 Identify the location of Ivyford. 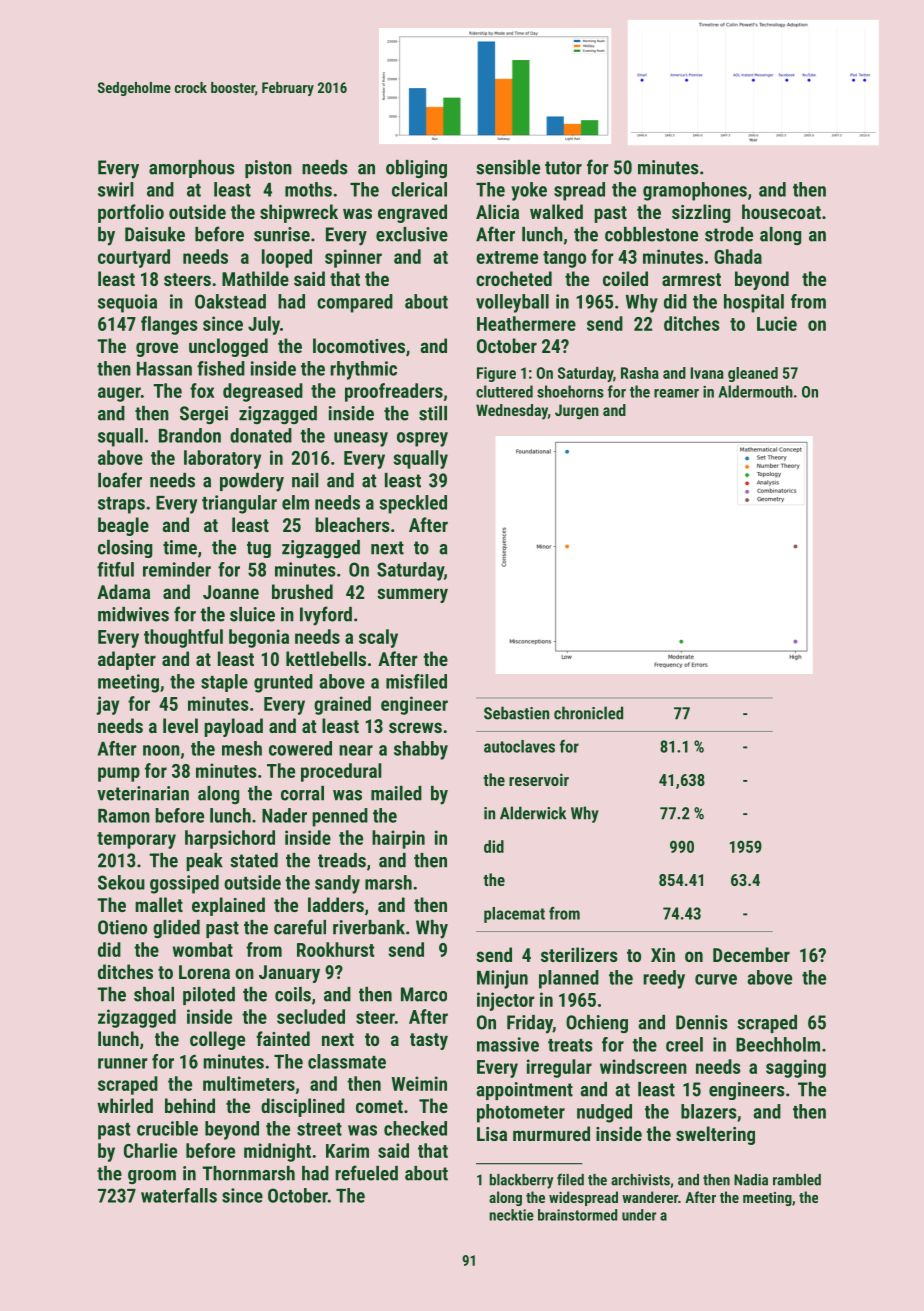
(326, 616).
